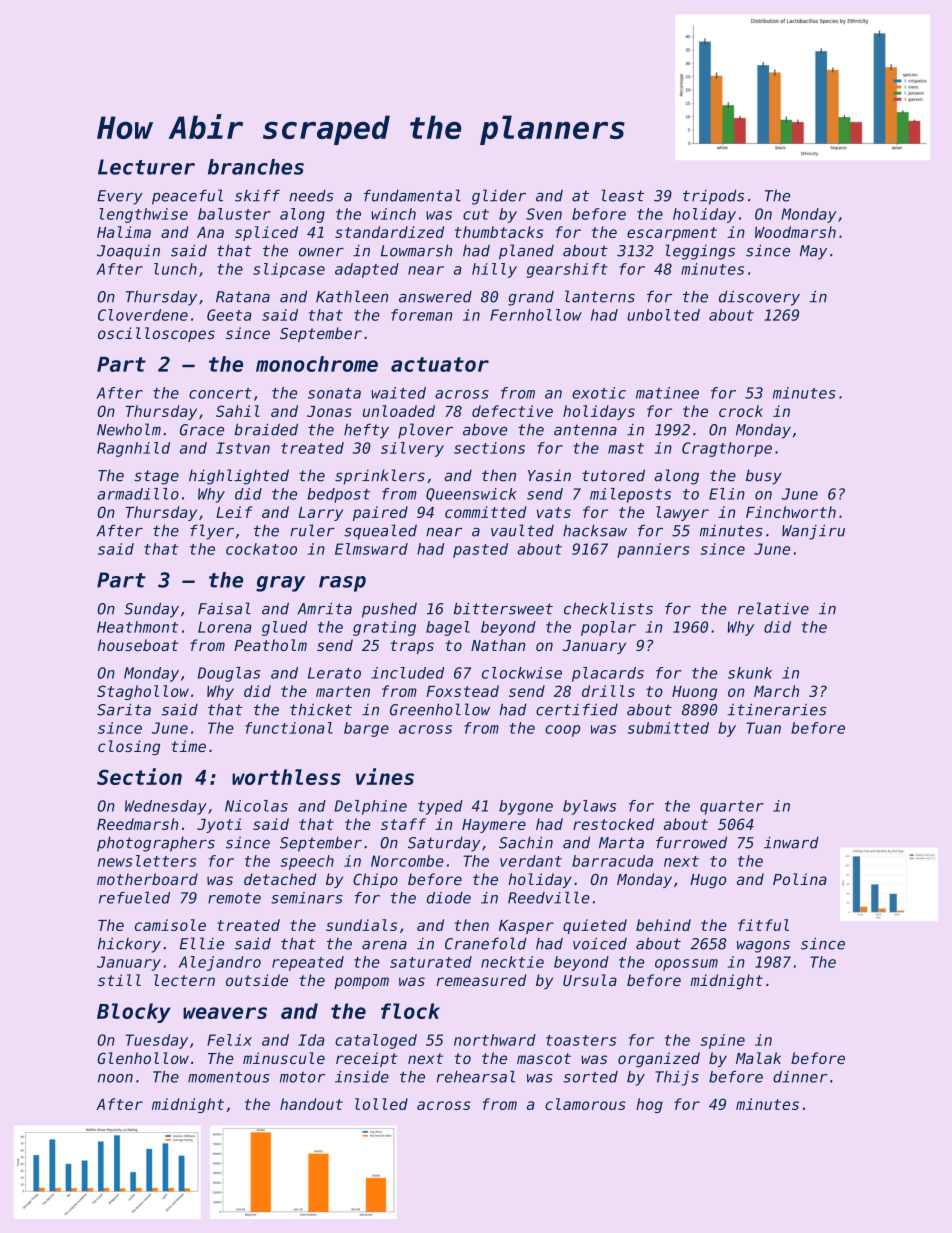 The height and width of the image is (1233, 952). What do you see at coordinates (613, 475) in the image?
I see `tutored` at bounding box center [613, 475].
